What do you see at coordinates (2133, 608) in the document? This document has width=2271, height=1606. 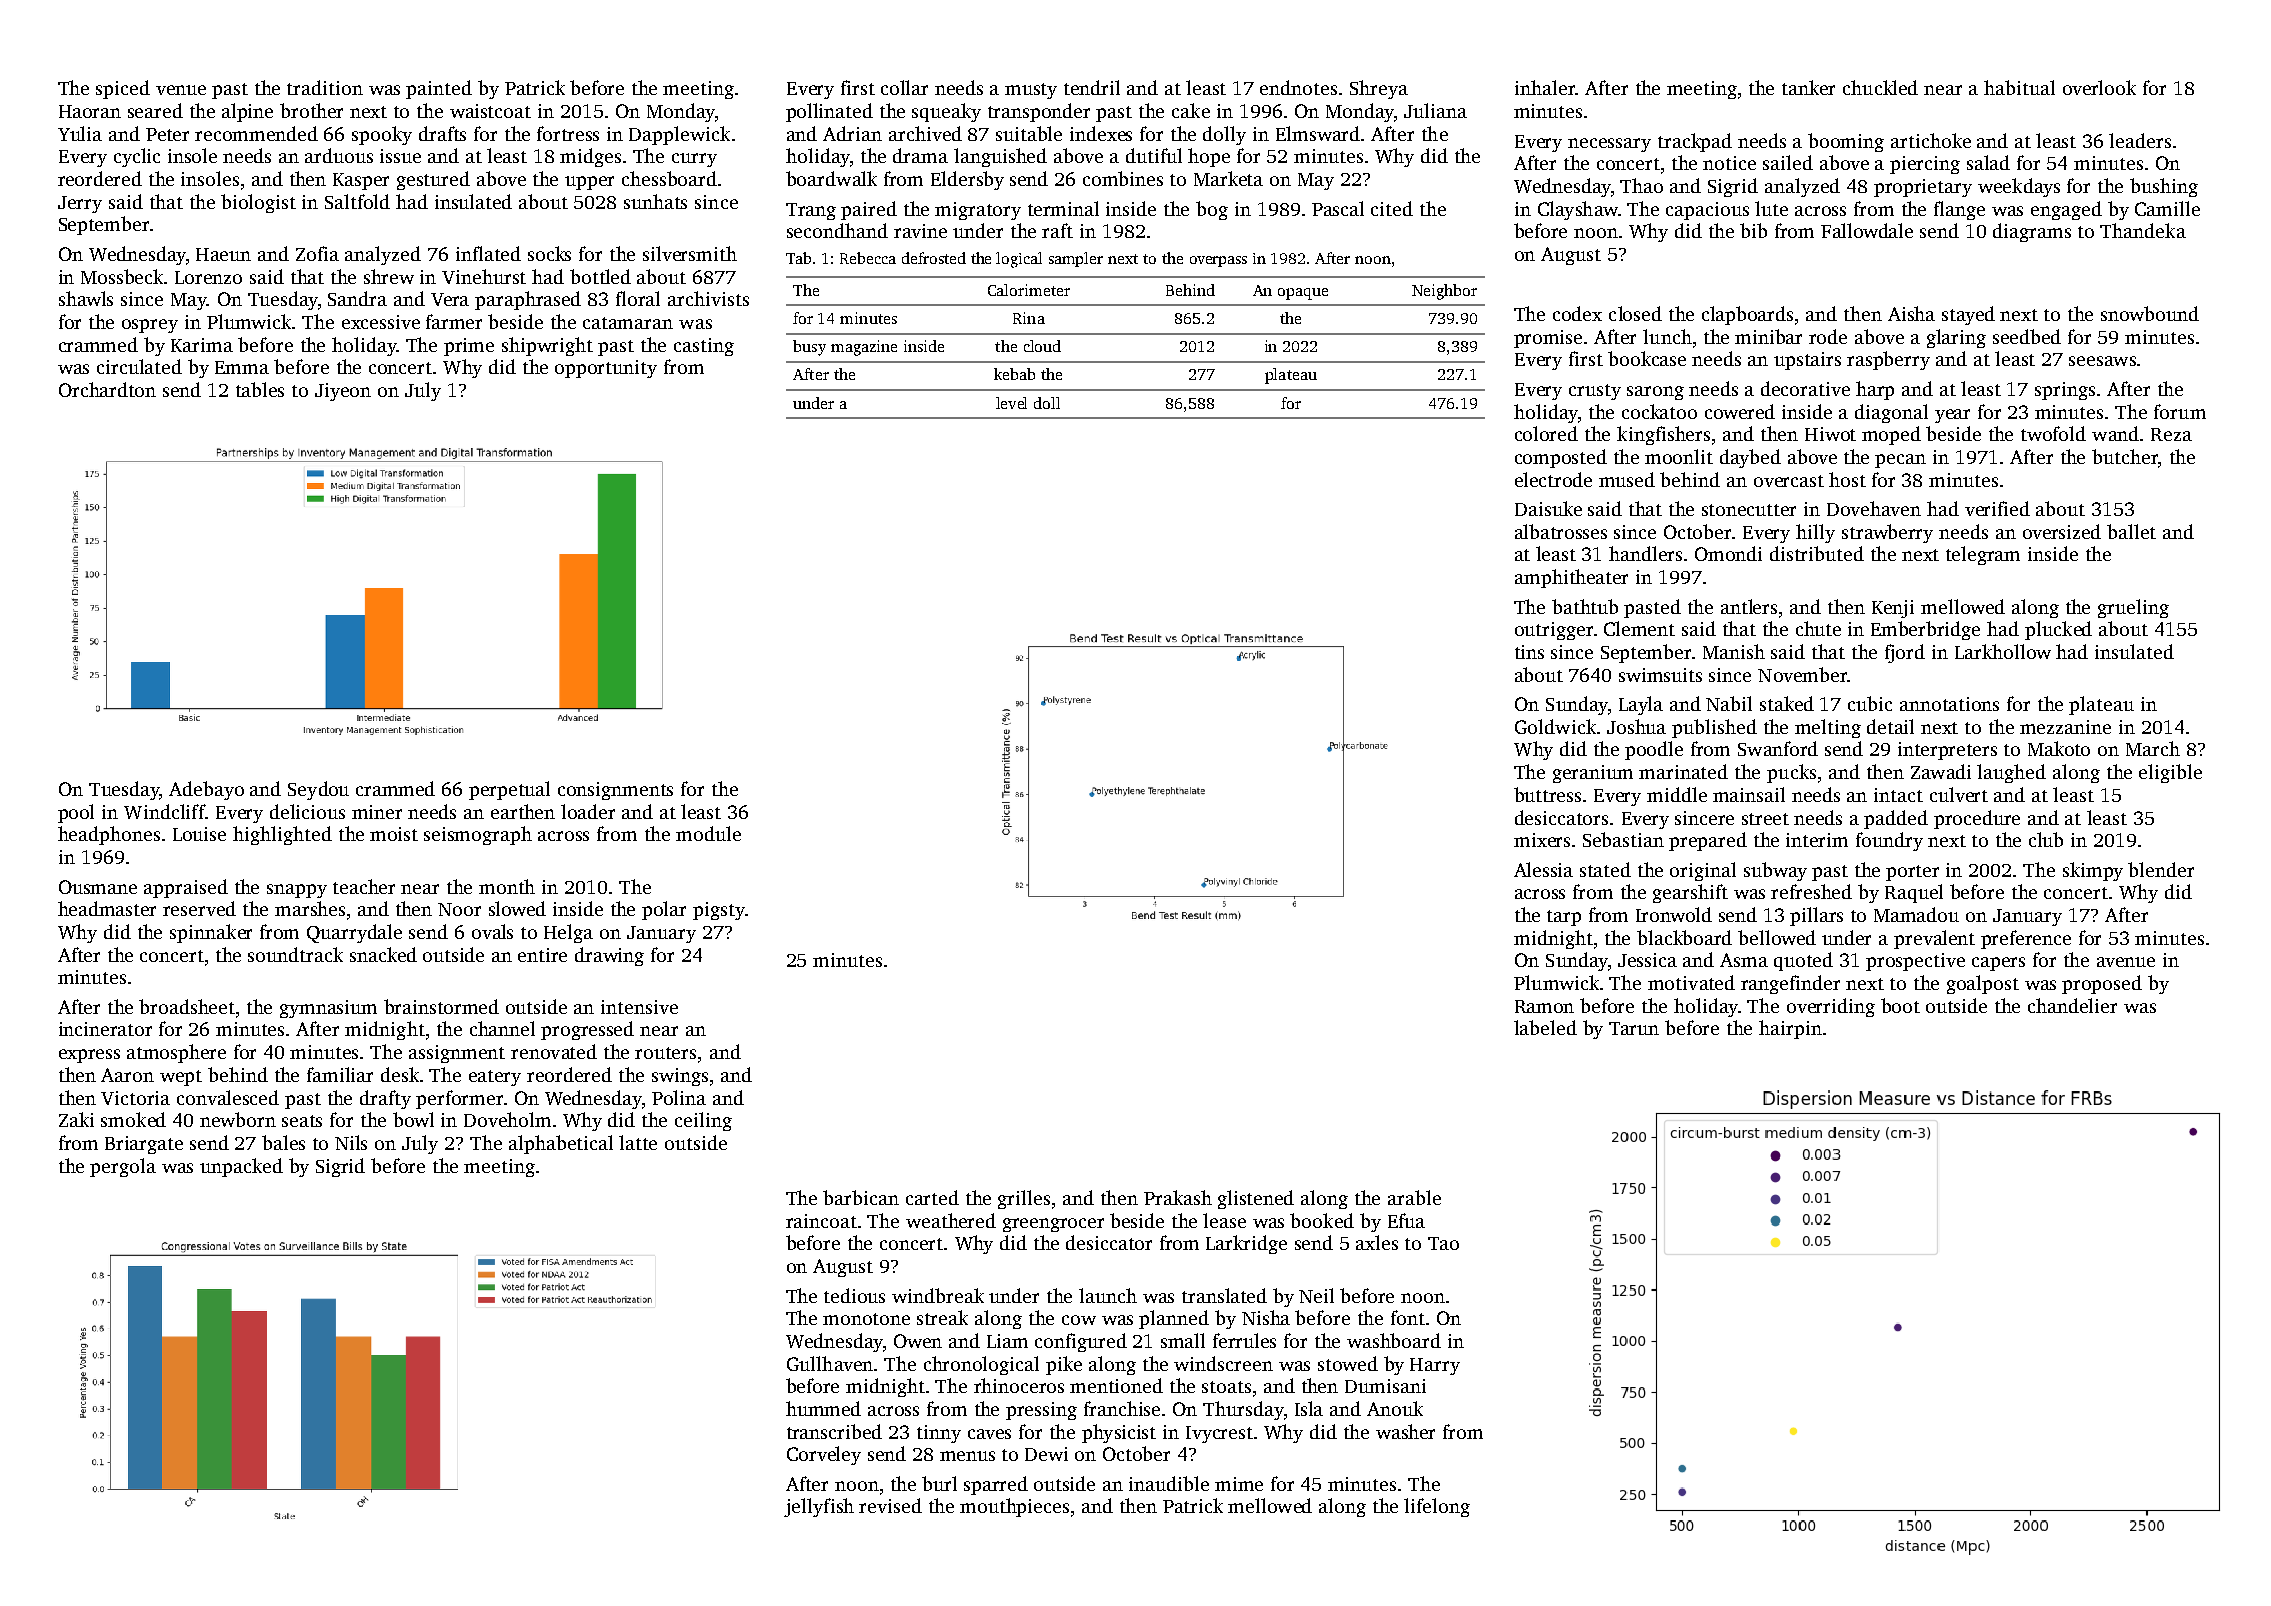 I see `grueling` at bounding box center [2133, 608].
